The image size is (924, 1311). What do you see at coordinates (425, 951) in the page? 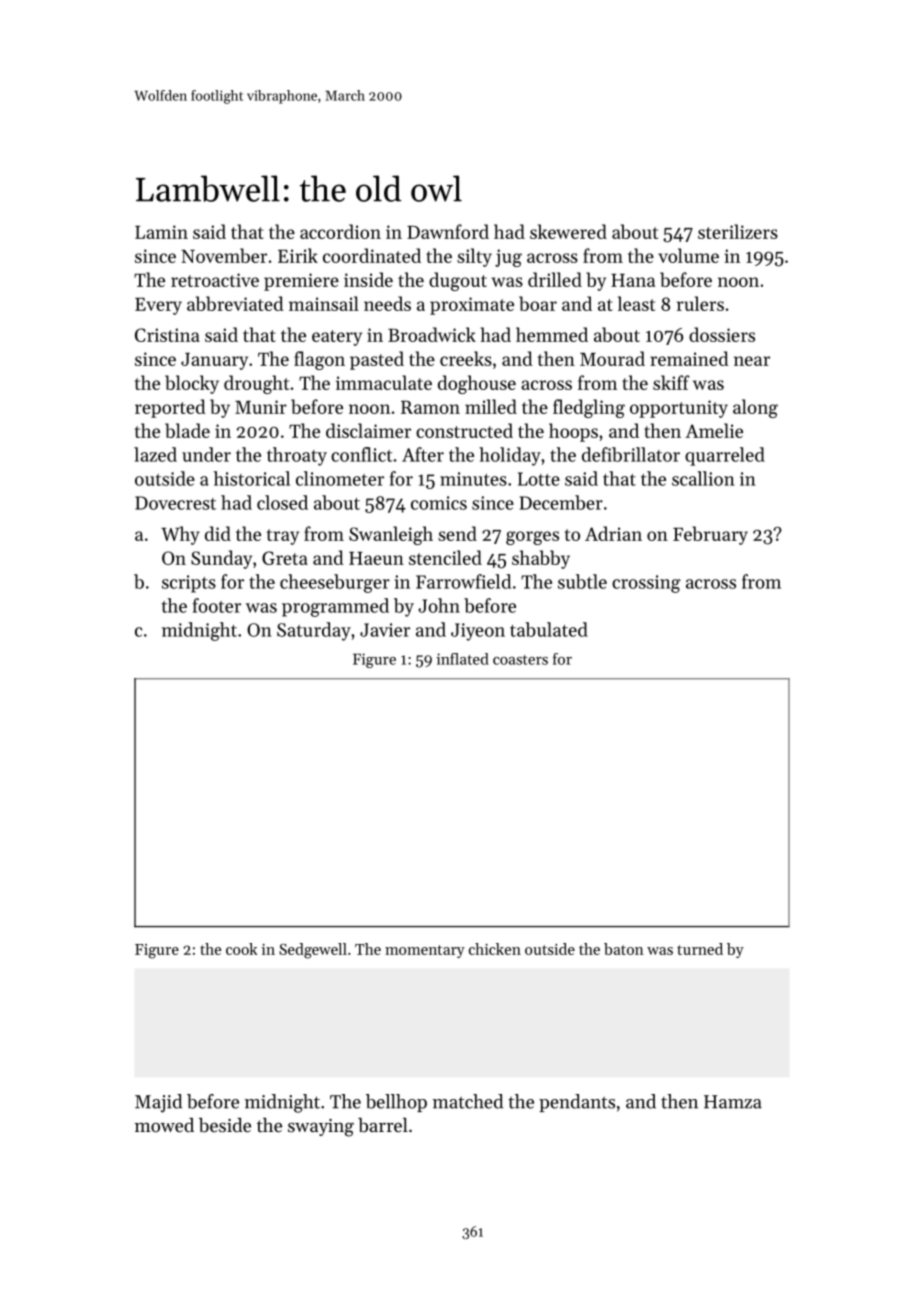
I see `momentary` at bounding box center [425, 951].
